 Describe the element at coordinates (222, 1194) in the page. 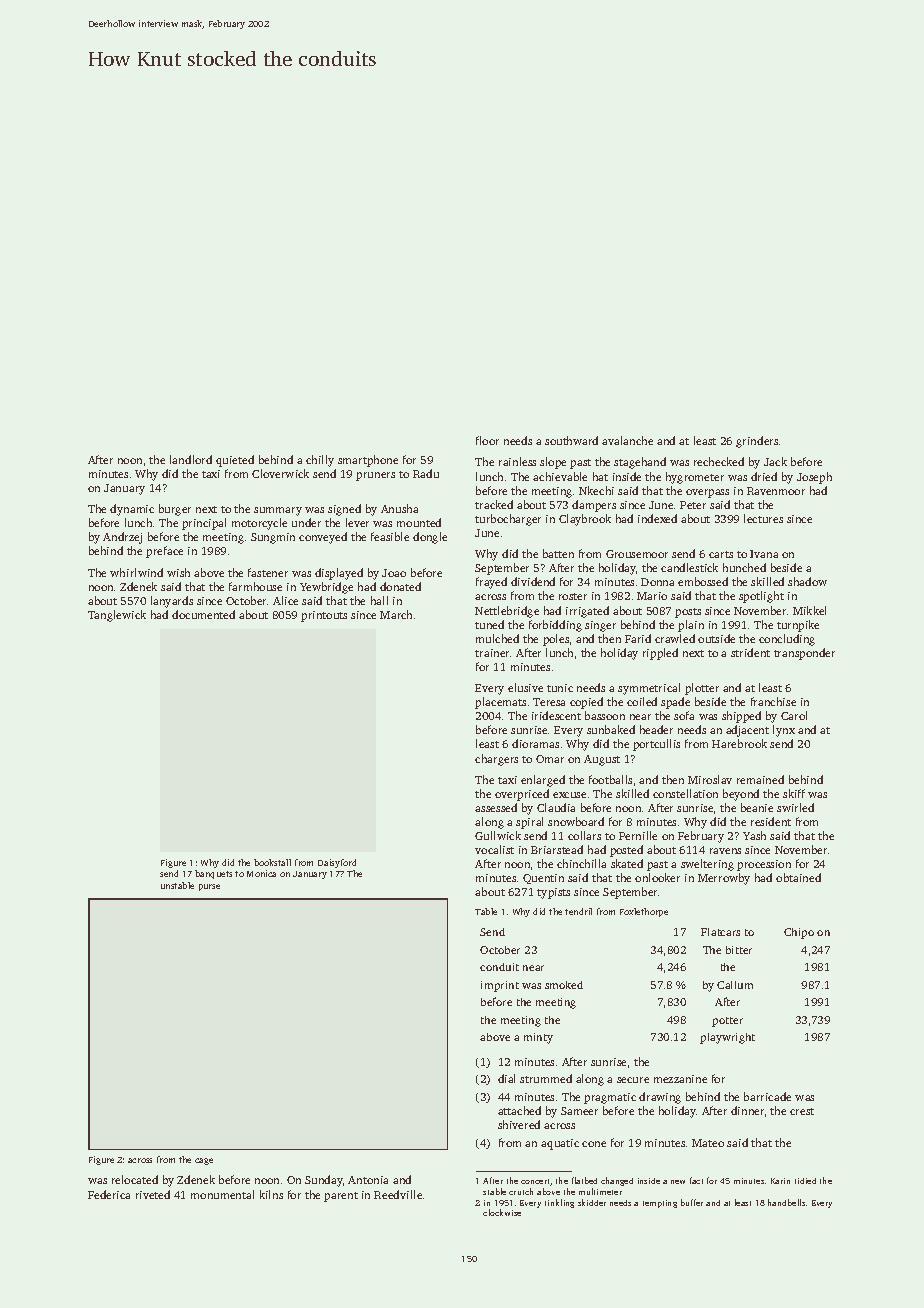

I see `monumental` at that location.
